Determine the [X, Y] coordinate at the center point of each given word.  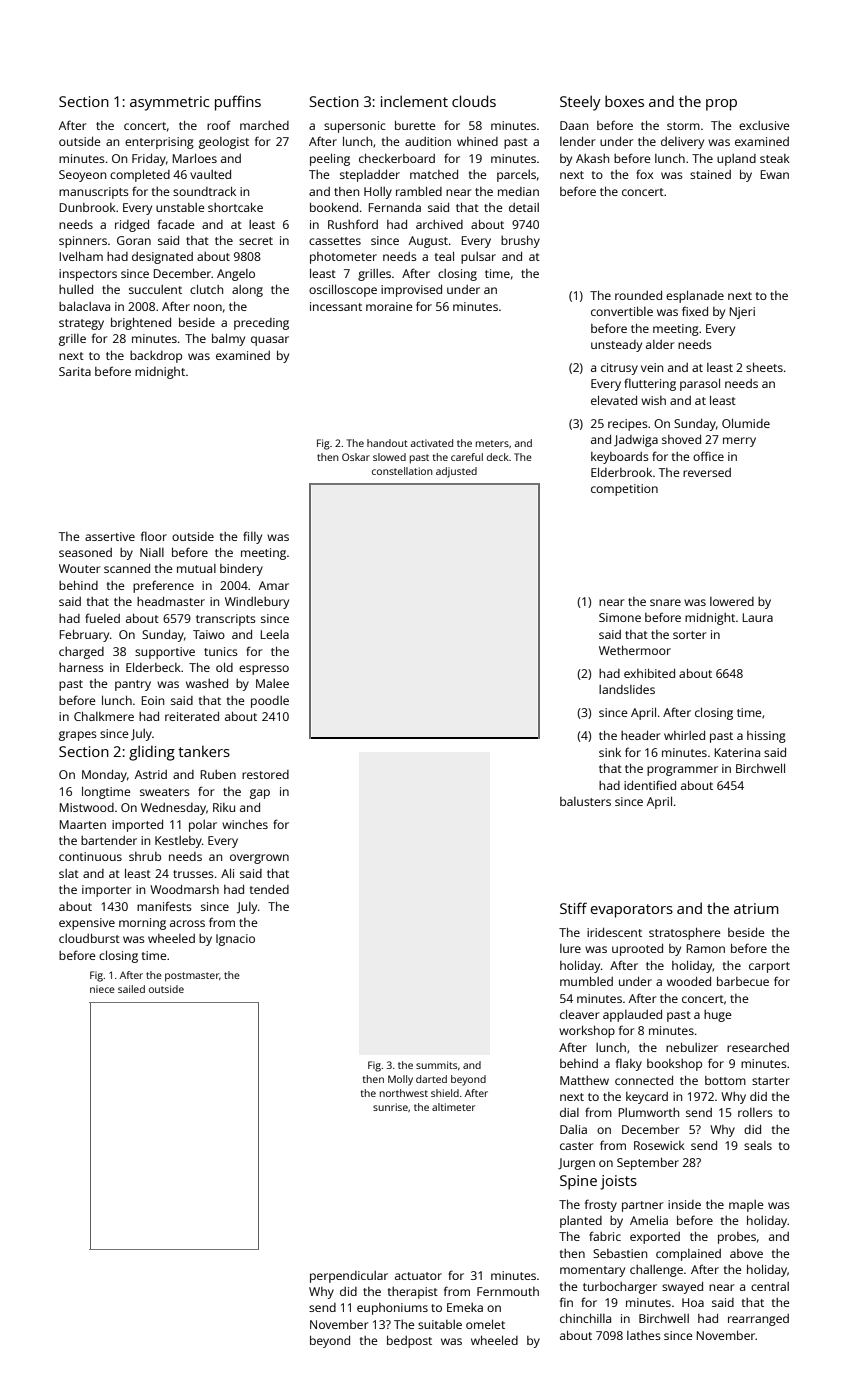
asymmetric [169, 103]
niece [102, 989]
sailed [131, 989]
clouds [474, 101]
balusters [585, 801]
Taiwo [209, 634]
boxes [624, 101]
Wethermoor [635, 650]
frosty [601, 1205]
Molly [400, 1080]
